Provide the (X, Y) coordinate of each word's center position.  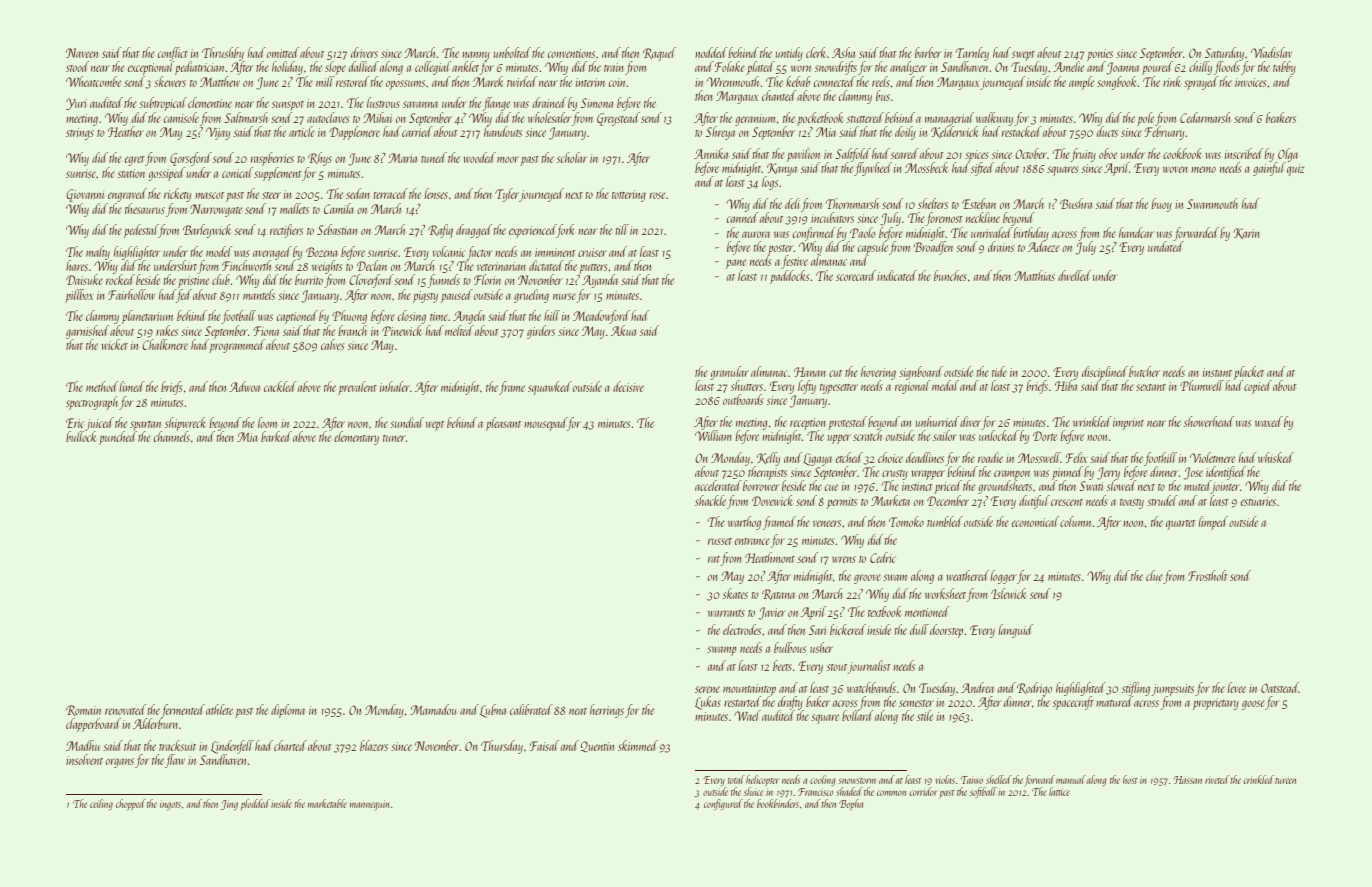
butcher (1144, 371)
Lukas (708, 703)
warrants (726, 613)
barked (276, 436)
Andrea (977, 687)
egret (135, 161)
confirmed (814, 234)
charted (290, 745)
